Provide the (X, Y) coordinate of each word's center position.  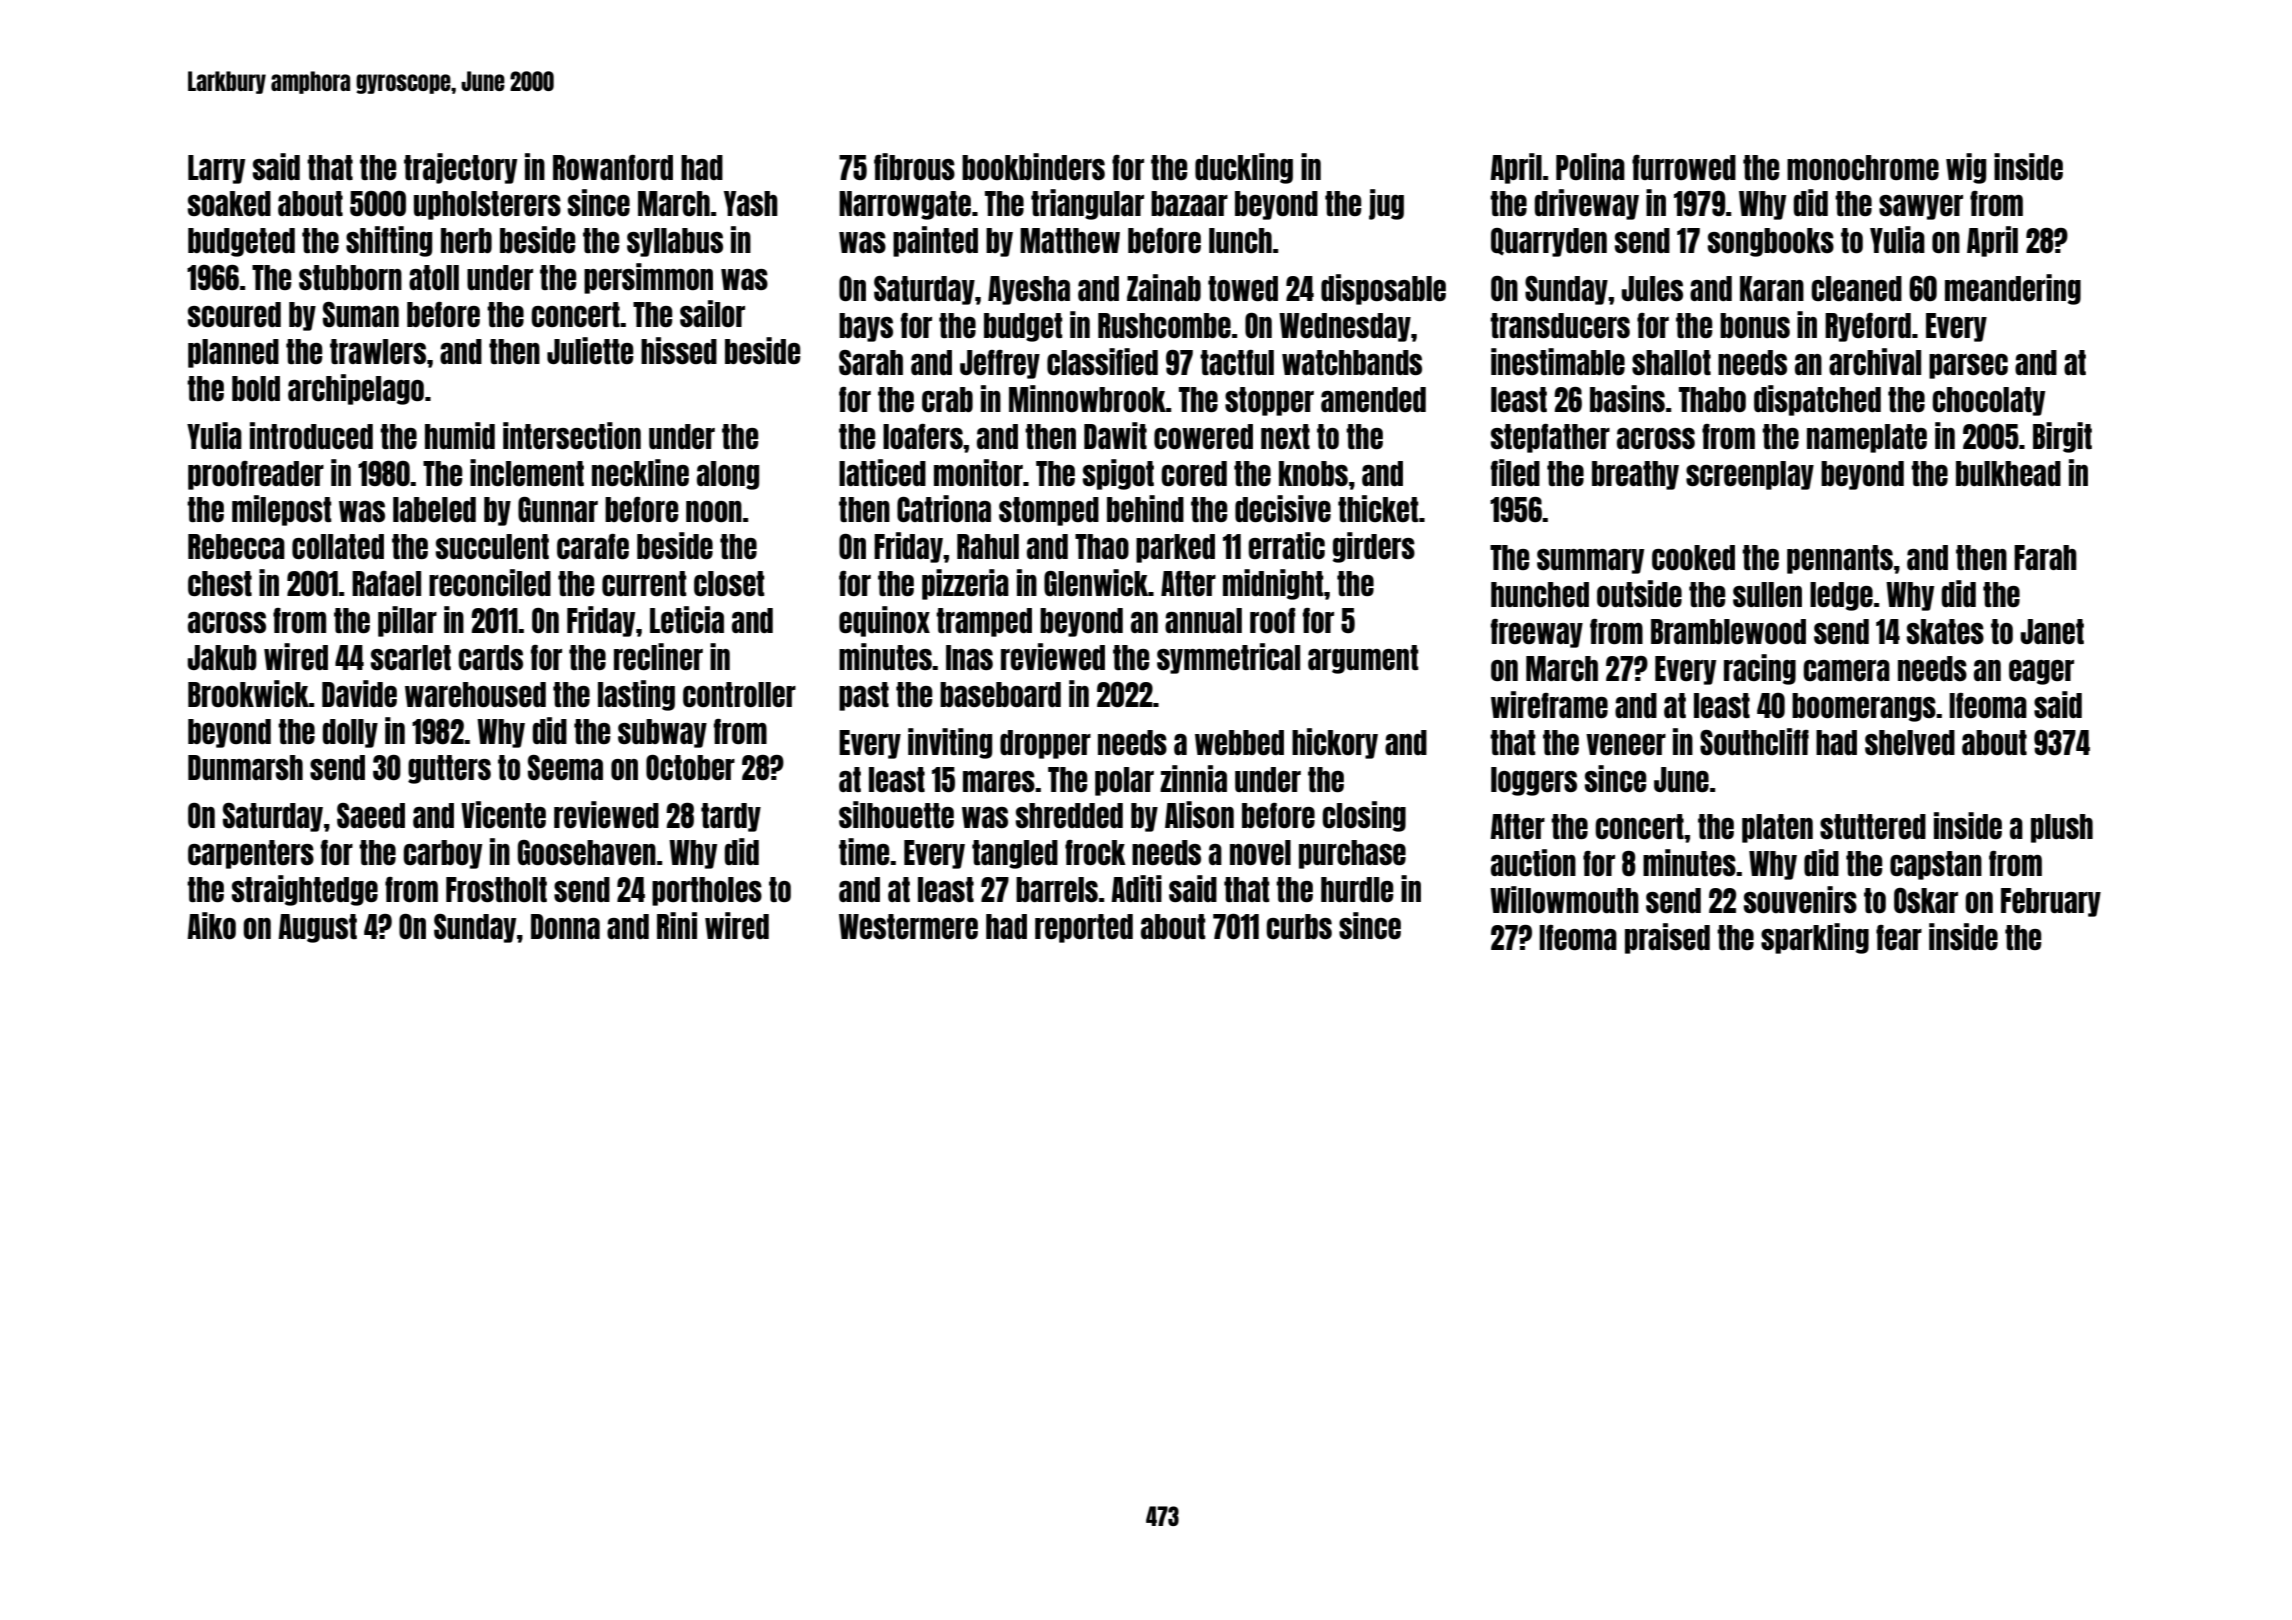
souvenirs (1800, 899)
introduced (311, 435)
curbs (1299, 926)
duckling (1244, 168)
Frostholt (496, 889)
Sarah (871, 362)
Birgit (2062, 437)
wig (1966, 168)
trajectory (460, 168)
